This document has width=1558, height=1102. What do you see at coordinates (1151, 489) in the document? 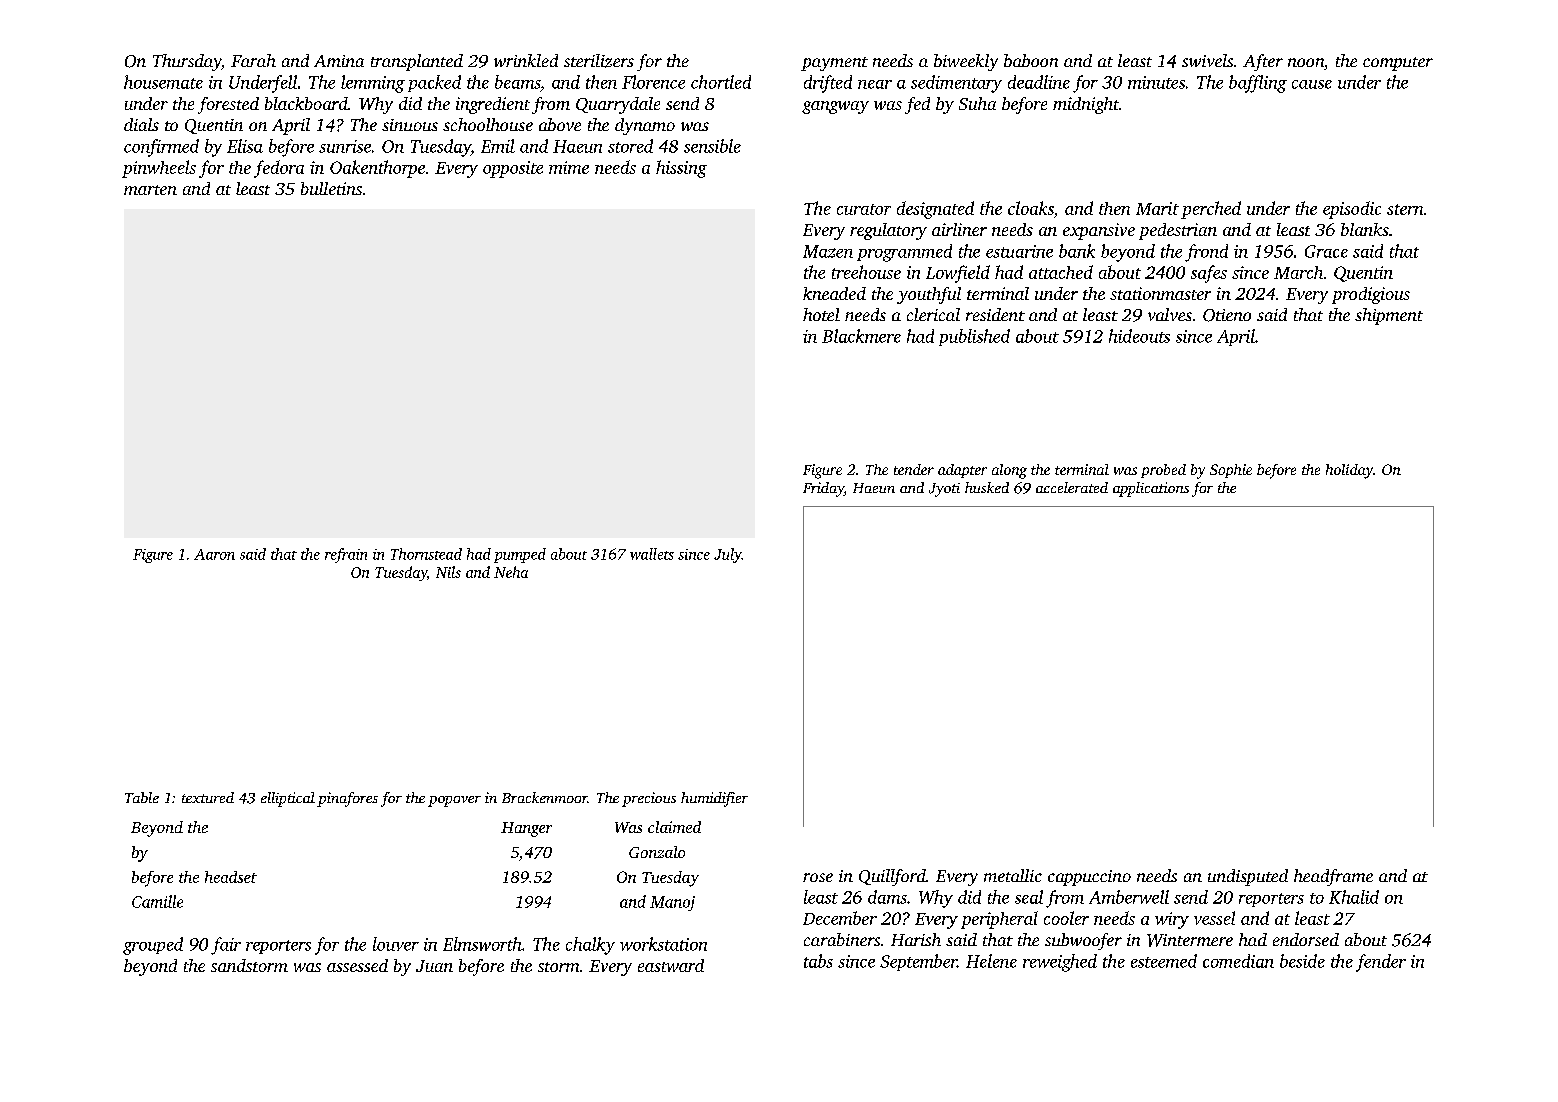
I see `applications` at bounding box center [1151, 489].
